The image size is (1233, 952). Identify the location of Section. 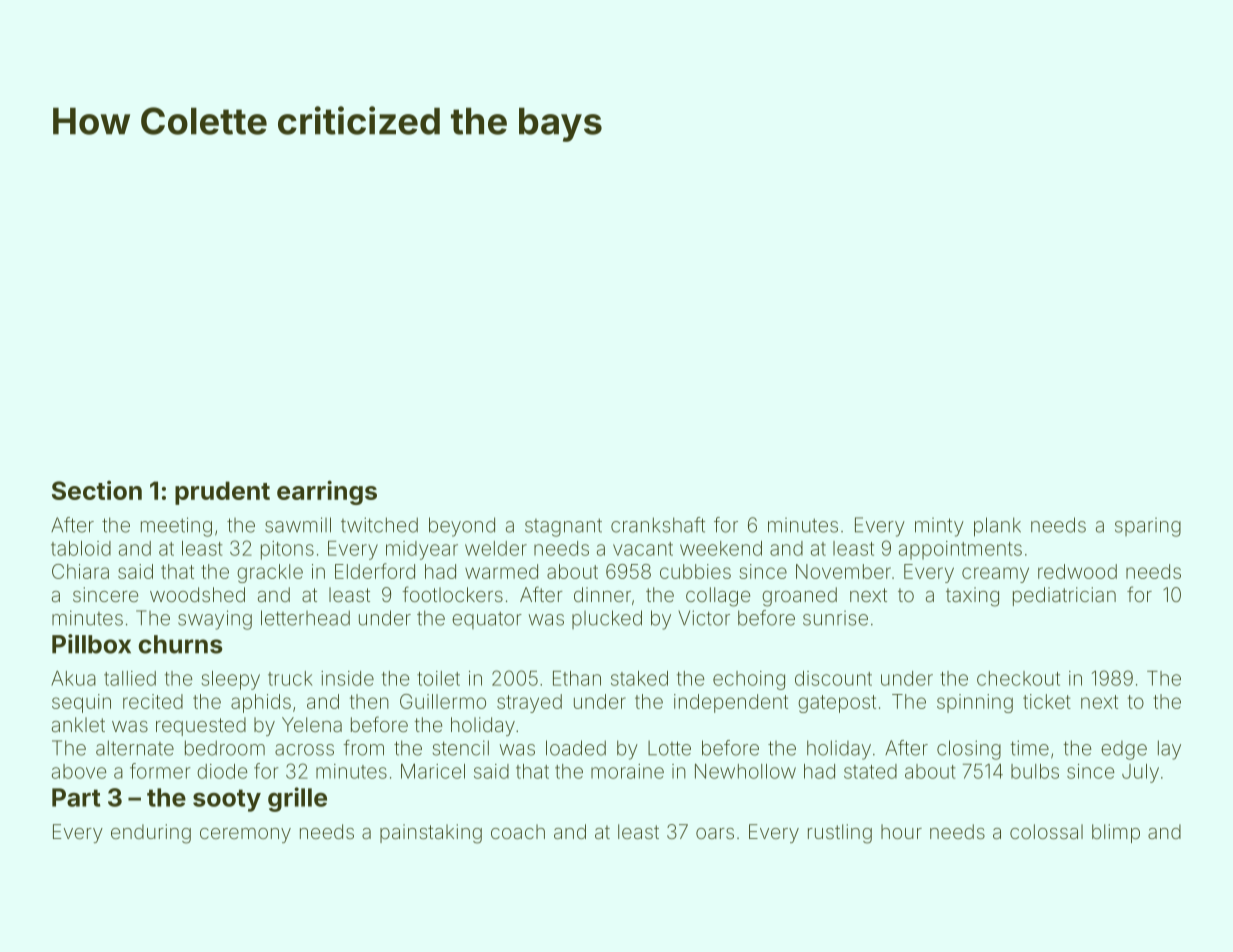
(97, 490).
